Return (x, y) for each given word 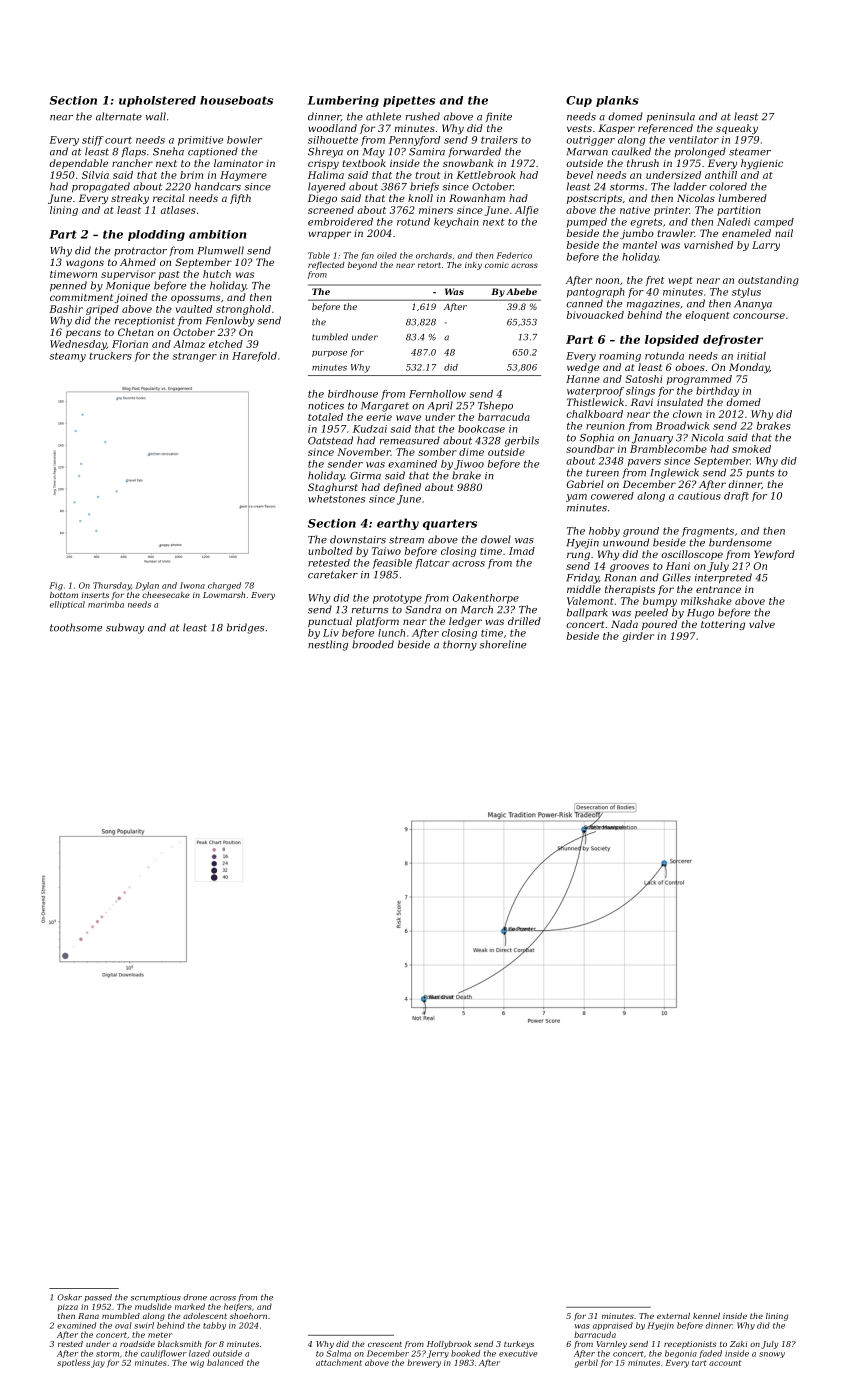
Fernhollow (437, 394)
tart (699, 1363)
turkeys (519, 1345)
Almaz (189, 344)
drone (195, 1297)
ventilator (694, 140)
